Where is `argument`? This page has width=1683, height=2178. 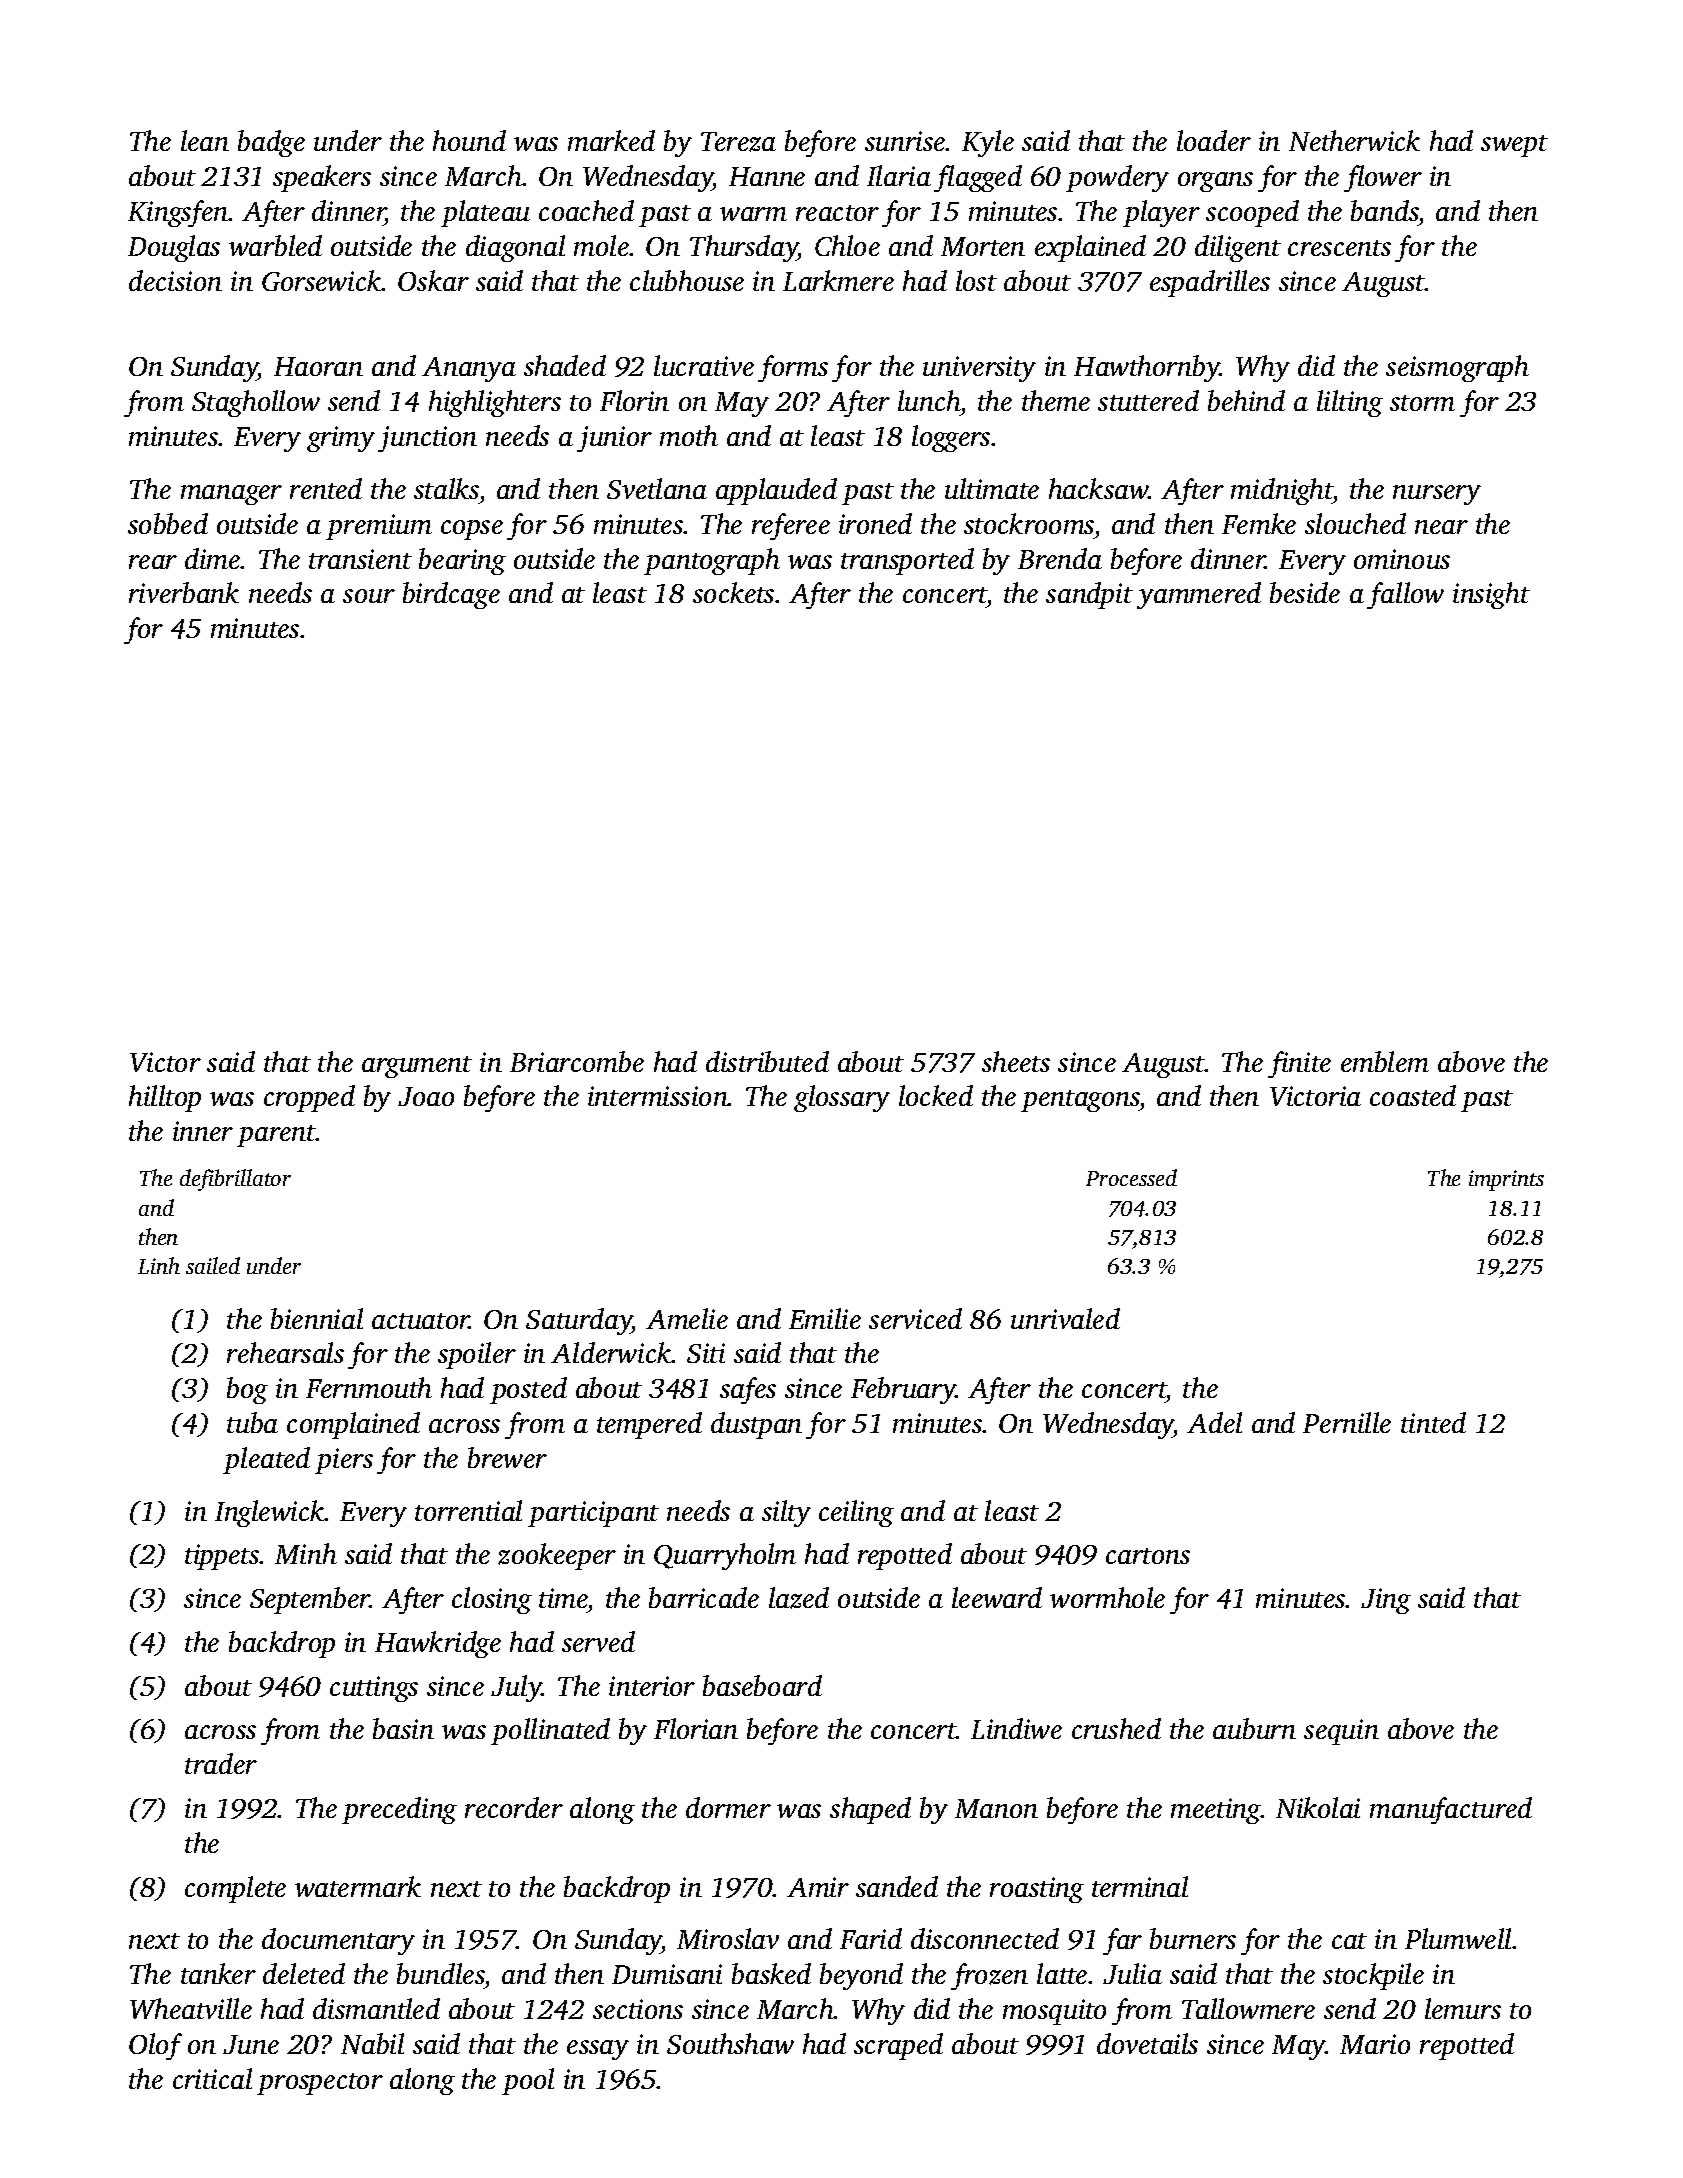
argument is located at coordinates (417, 1067).
